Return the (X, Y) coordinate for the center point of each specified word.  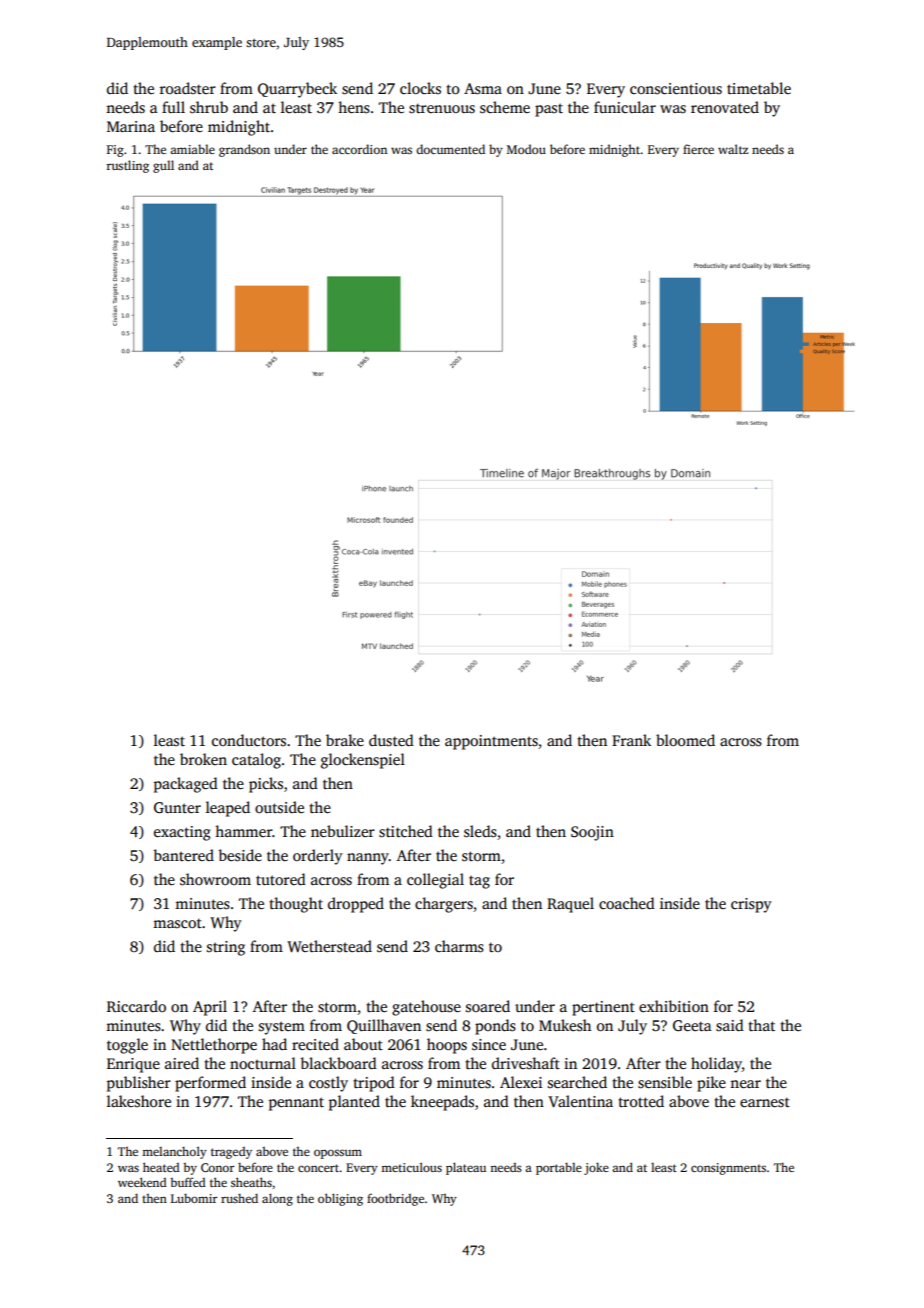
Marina (131, 126)
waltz (733, 149)
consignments (728, 1169)
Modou (526, 149)
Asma (483, 89)
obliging (340, 1199)
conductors (249, 740)
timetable (759, 88)
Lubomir (194, 1198)
